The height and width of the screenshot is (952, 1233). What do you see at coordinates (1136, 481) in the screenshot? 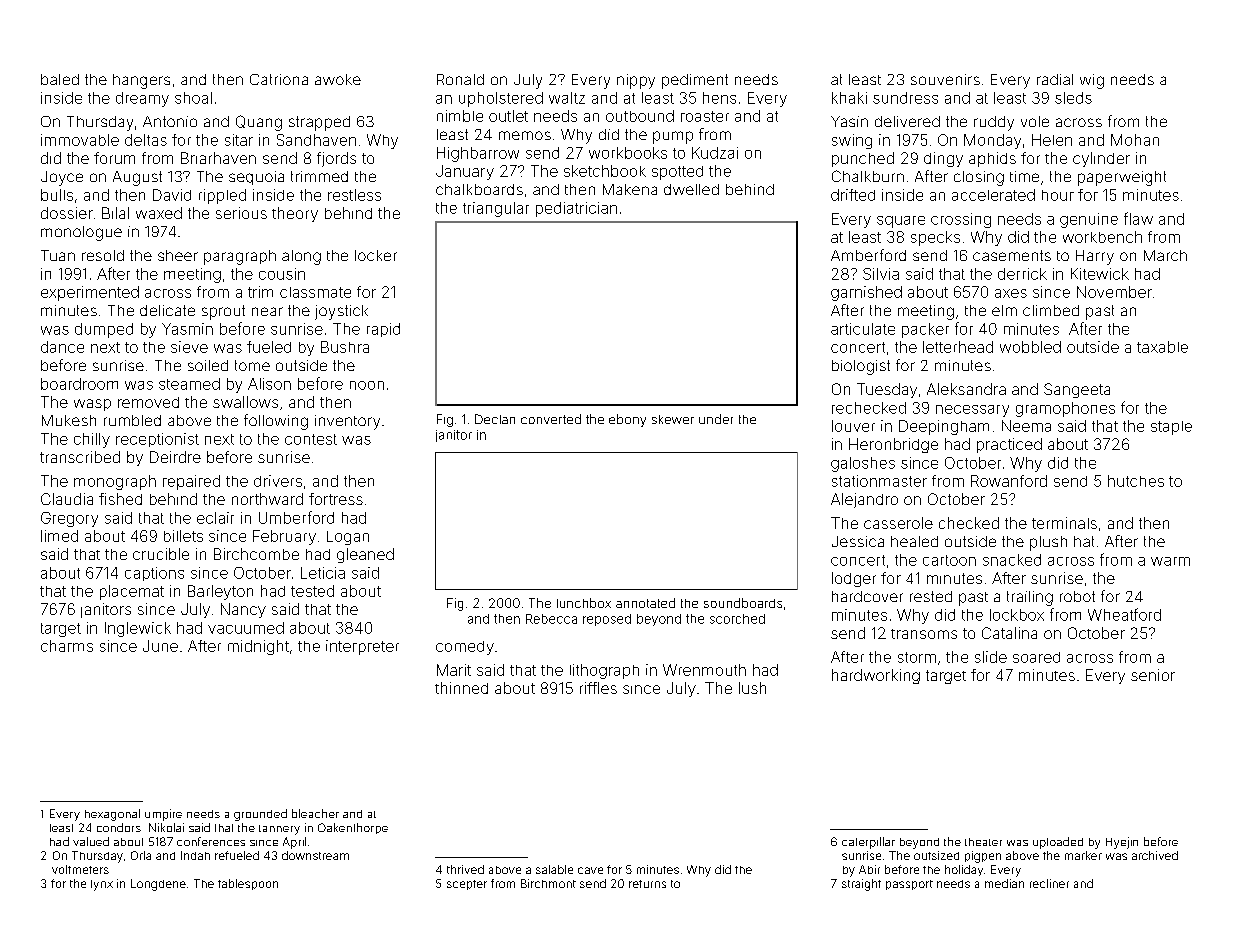
I see `hutches` at bounding box center [1136, 481].
